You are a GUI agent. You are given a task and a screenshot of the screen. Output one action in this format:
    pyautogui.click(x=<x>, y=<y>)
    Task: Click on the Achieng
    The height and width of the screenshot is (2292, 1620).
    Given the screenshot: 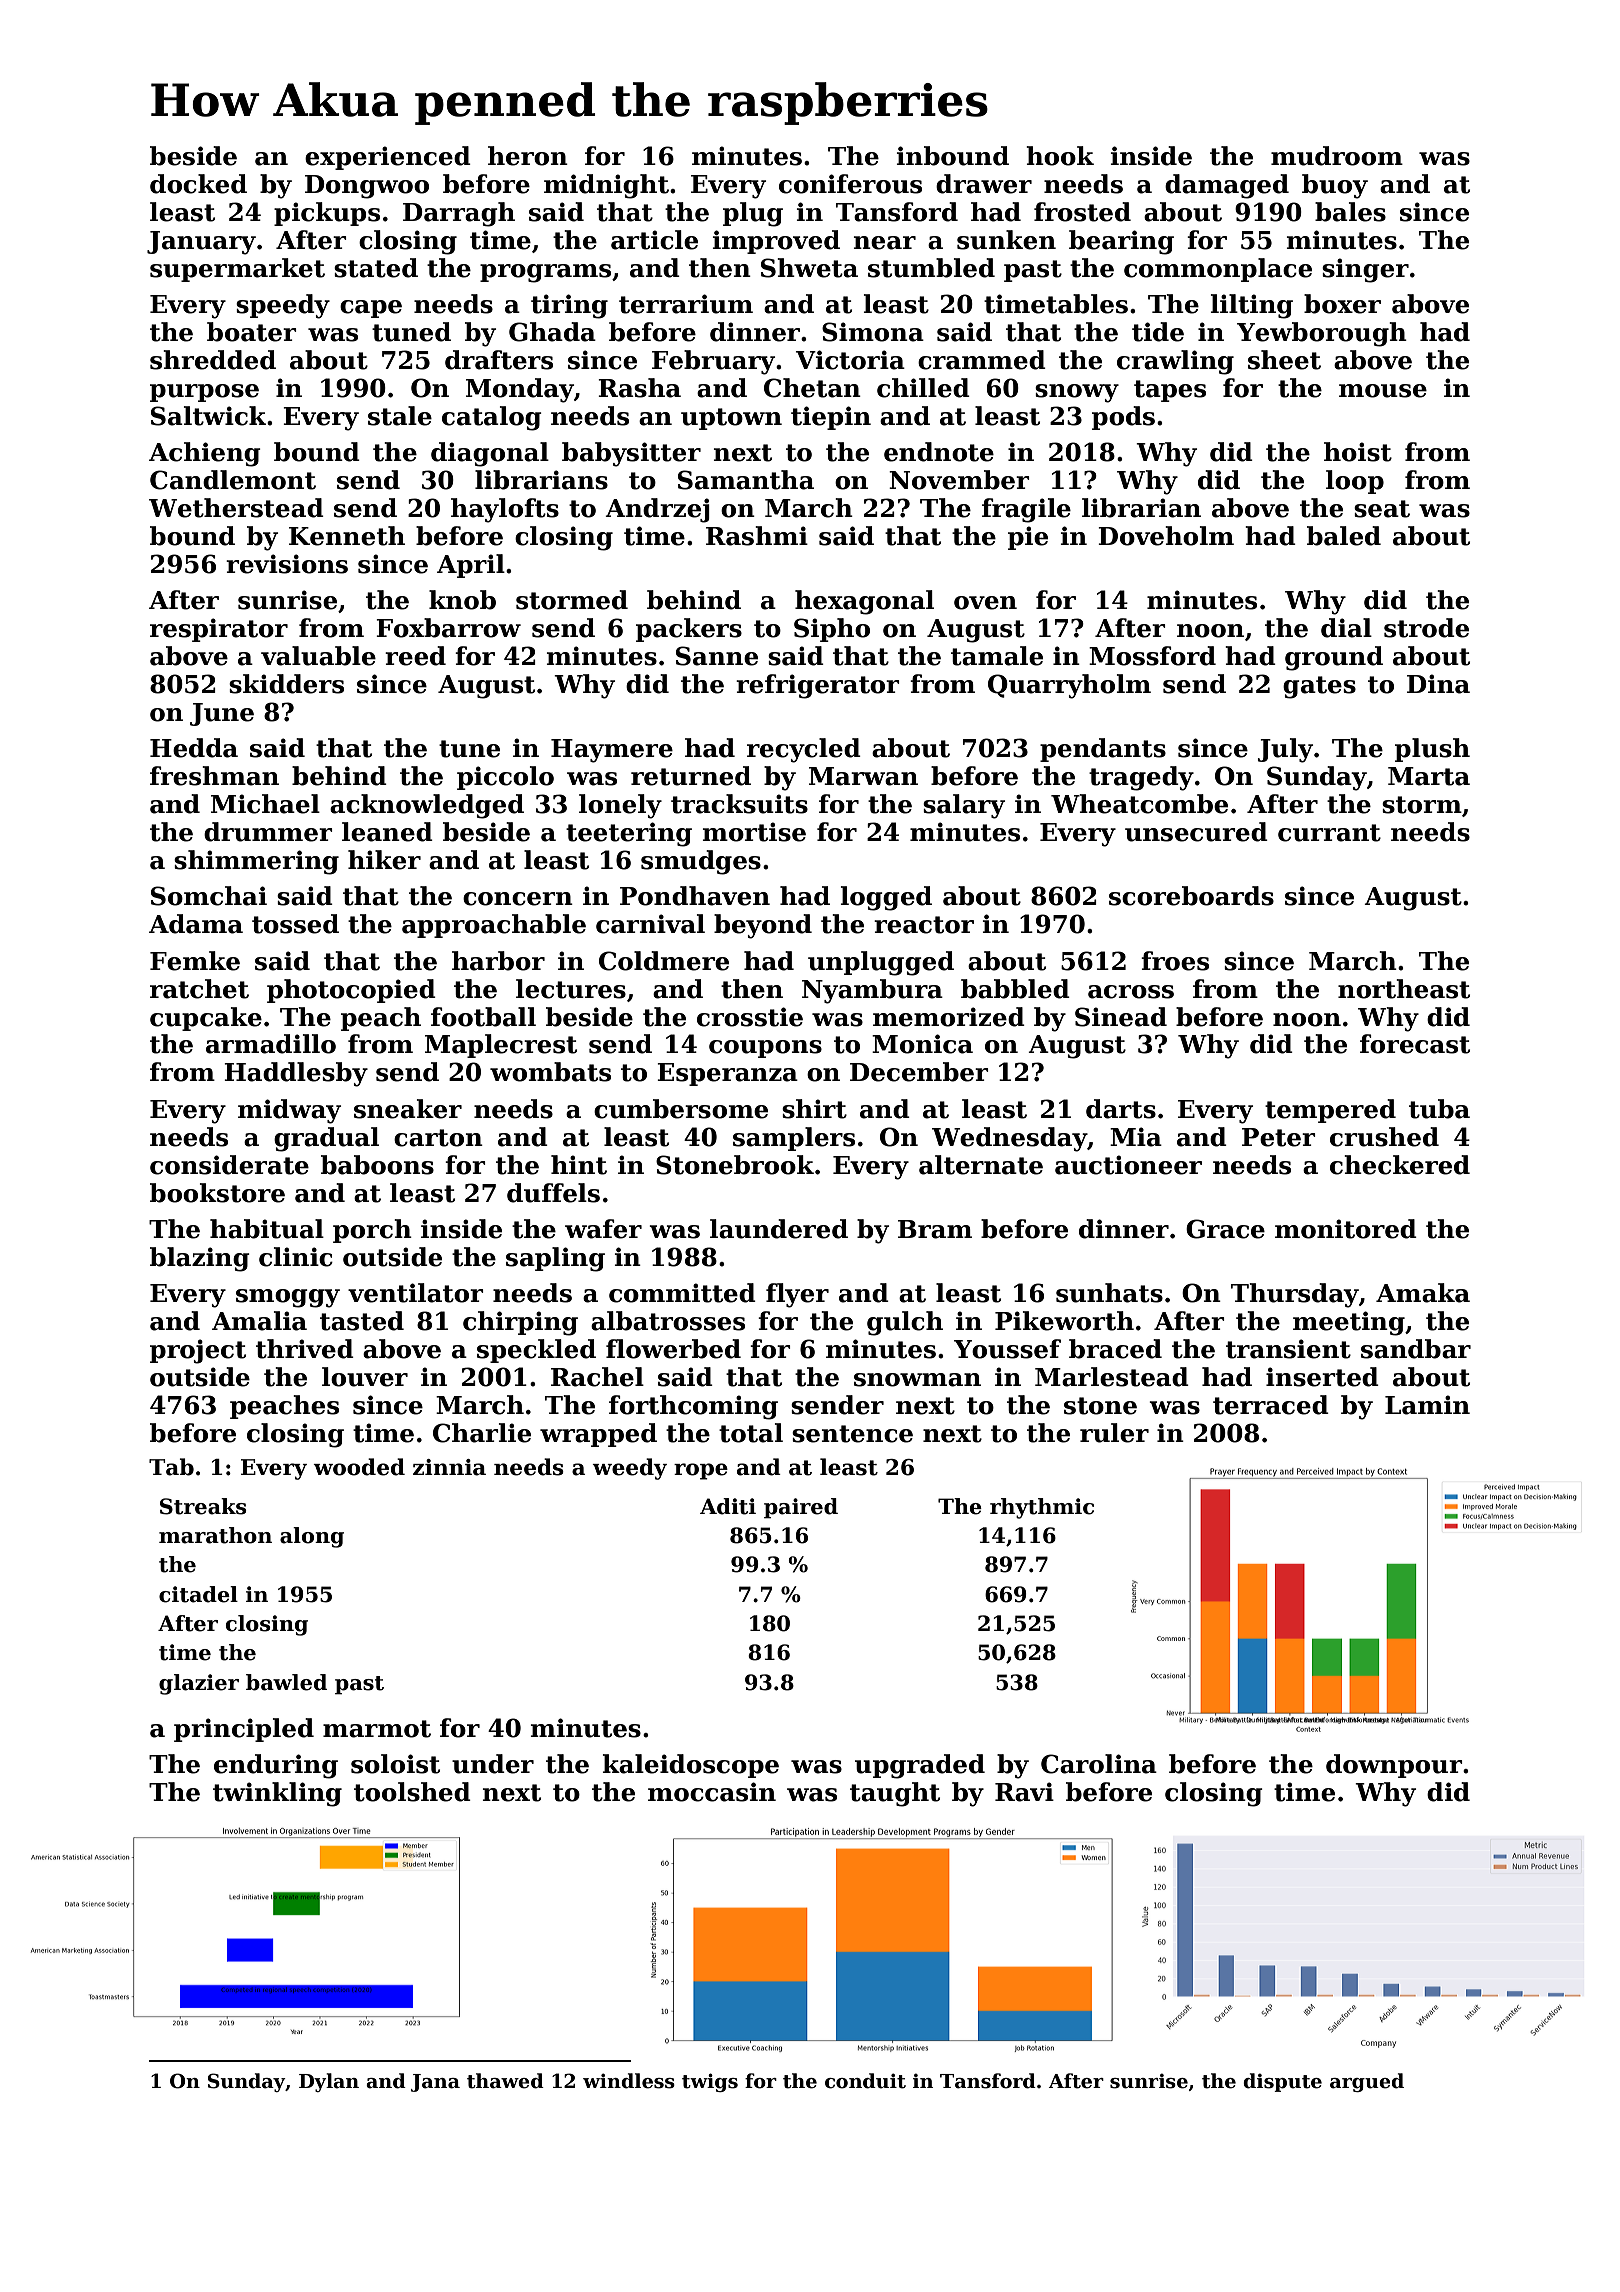 What is the action you would take?
    pyautogui.click(x=205, y=454)
